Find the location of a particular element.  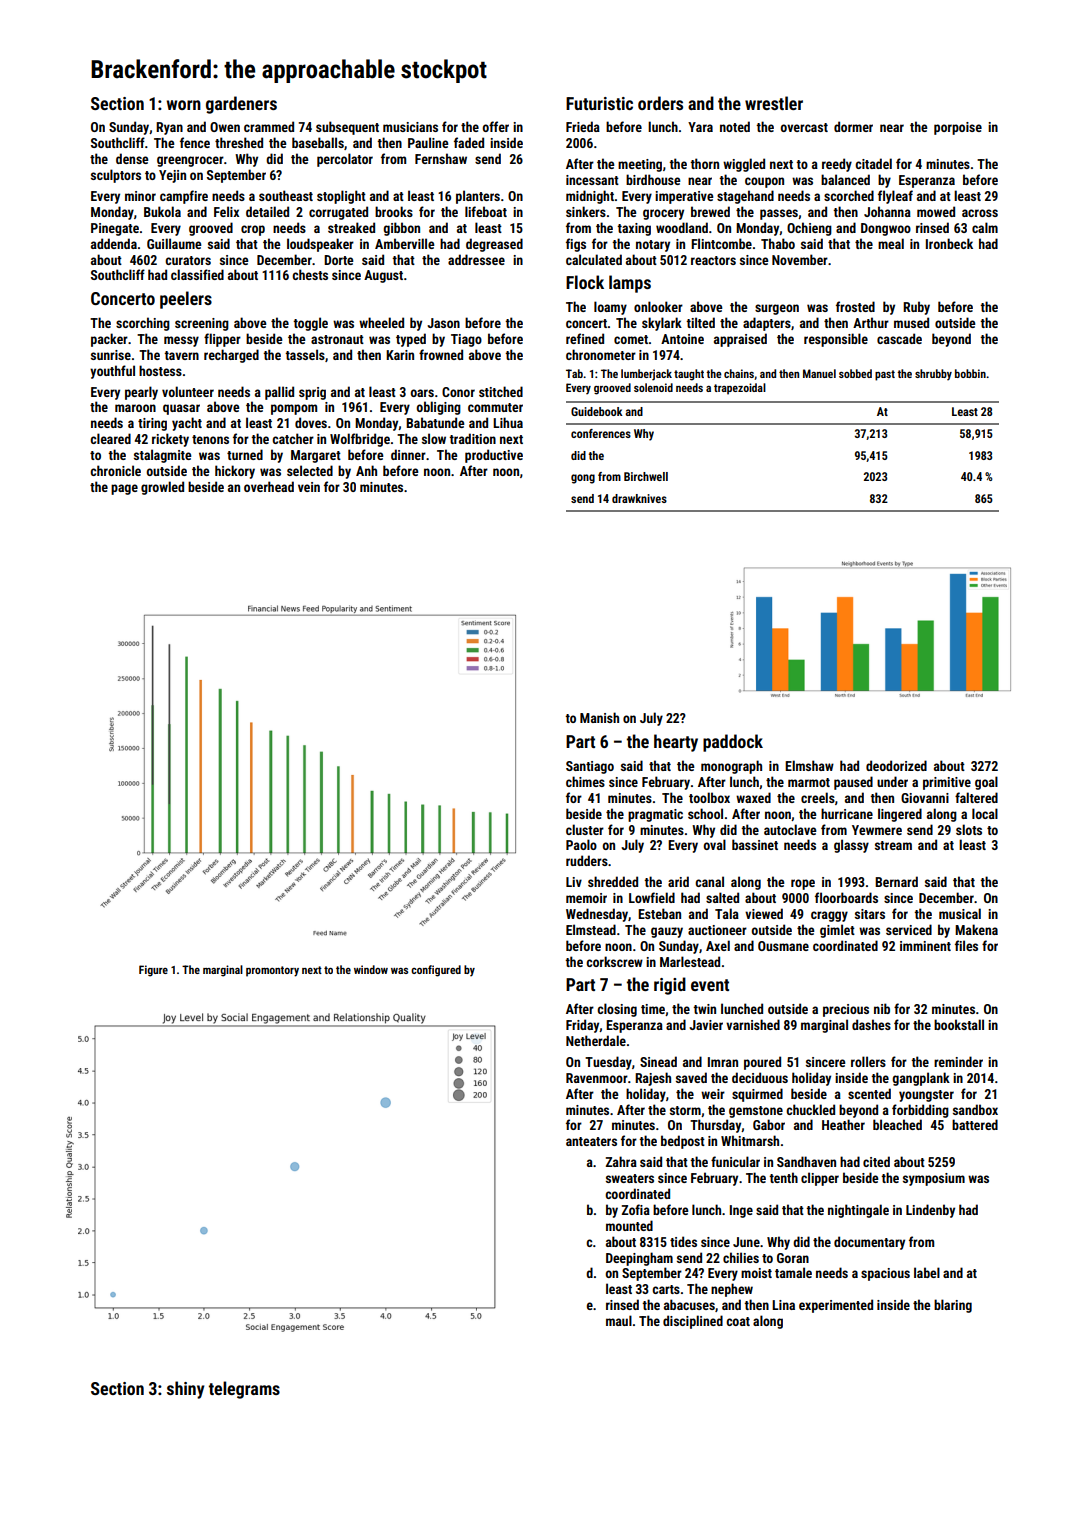

sinkers is located at coordinates (586, 211).
